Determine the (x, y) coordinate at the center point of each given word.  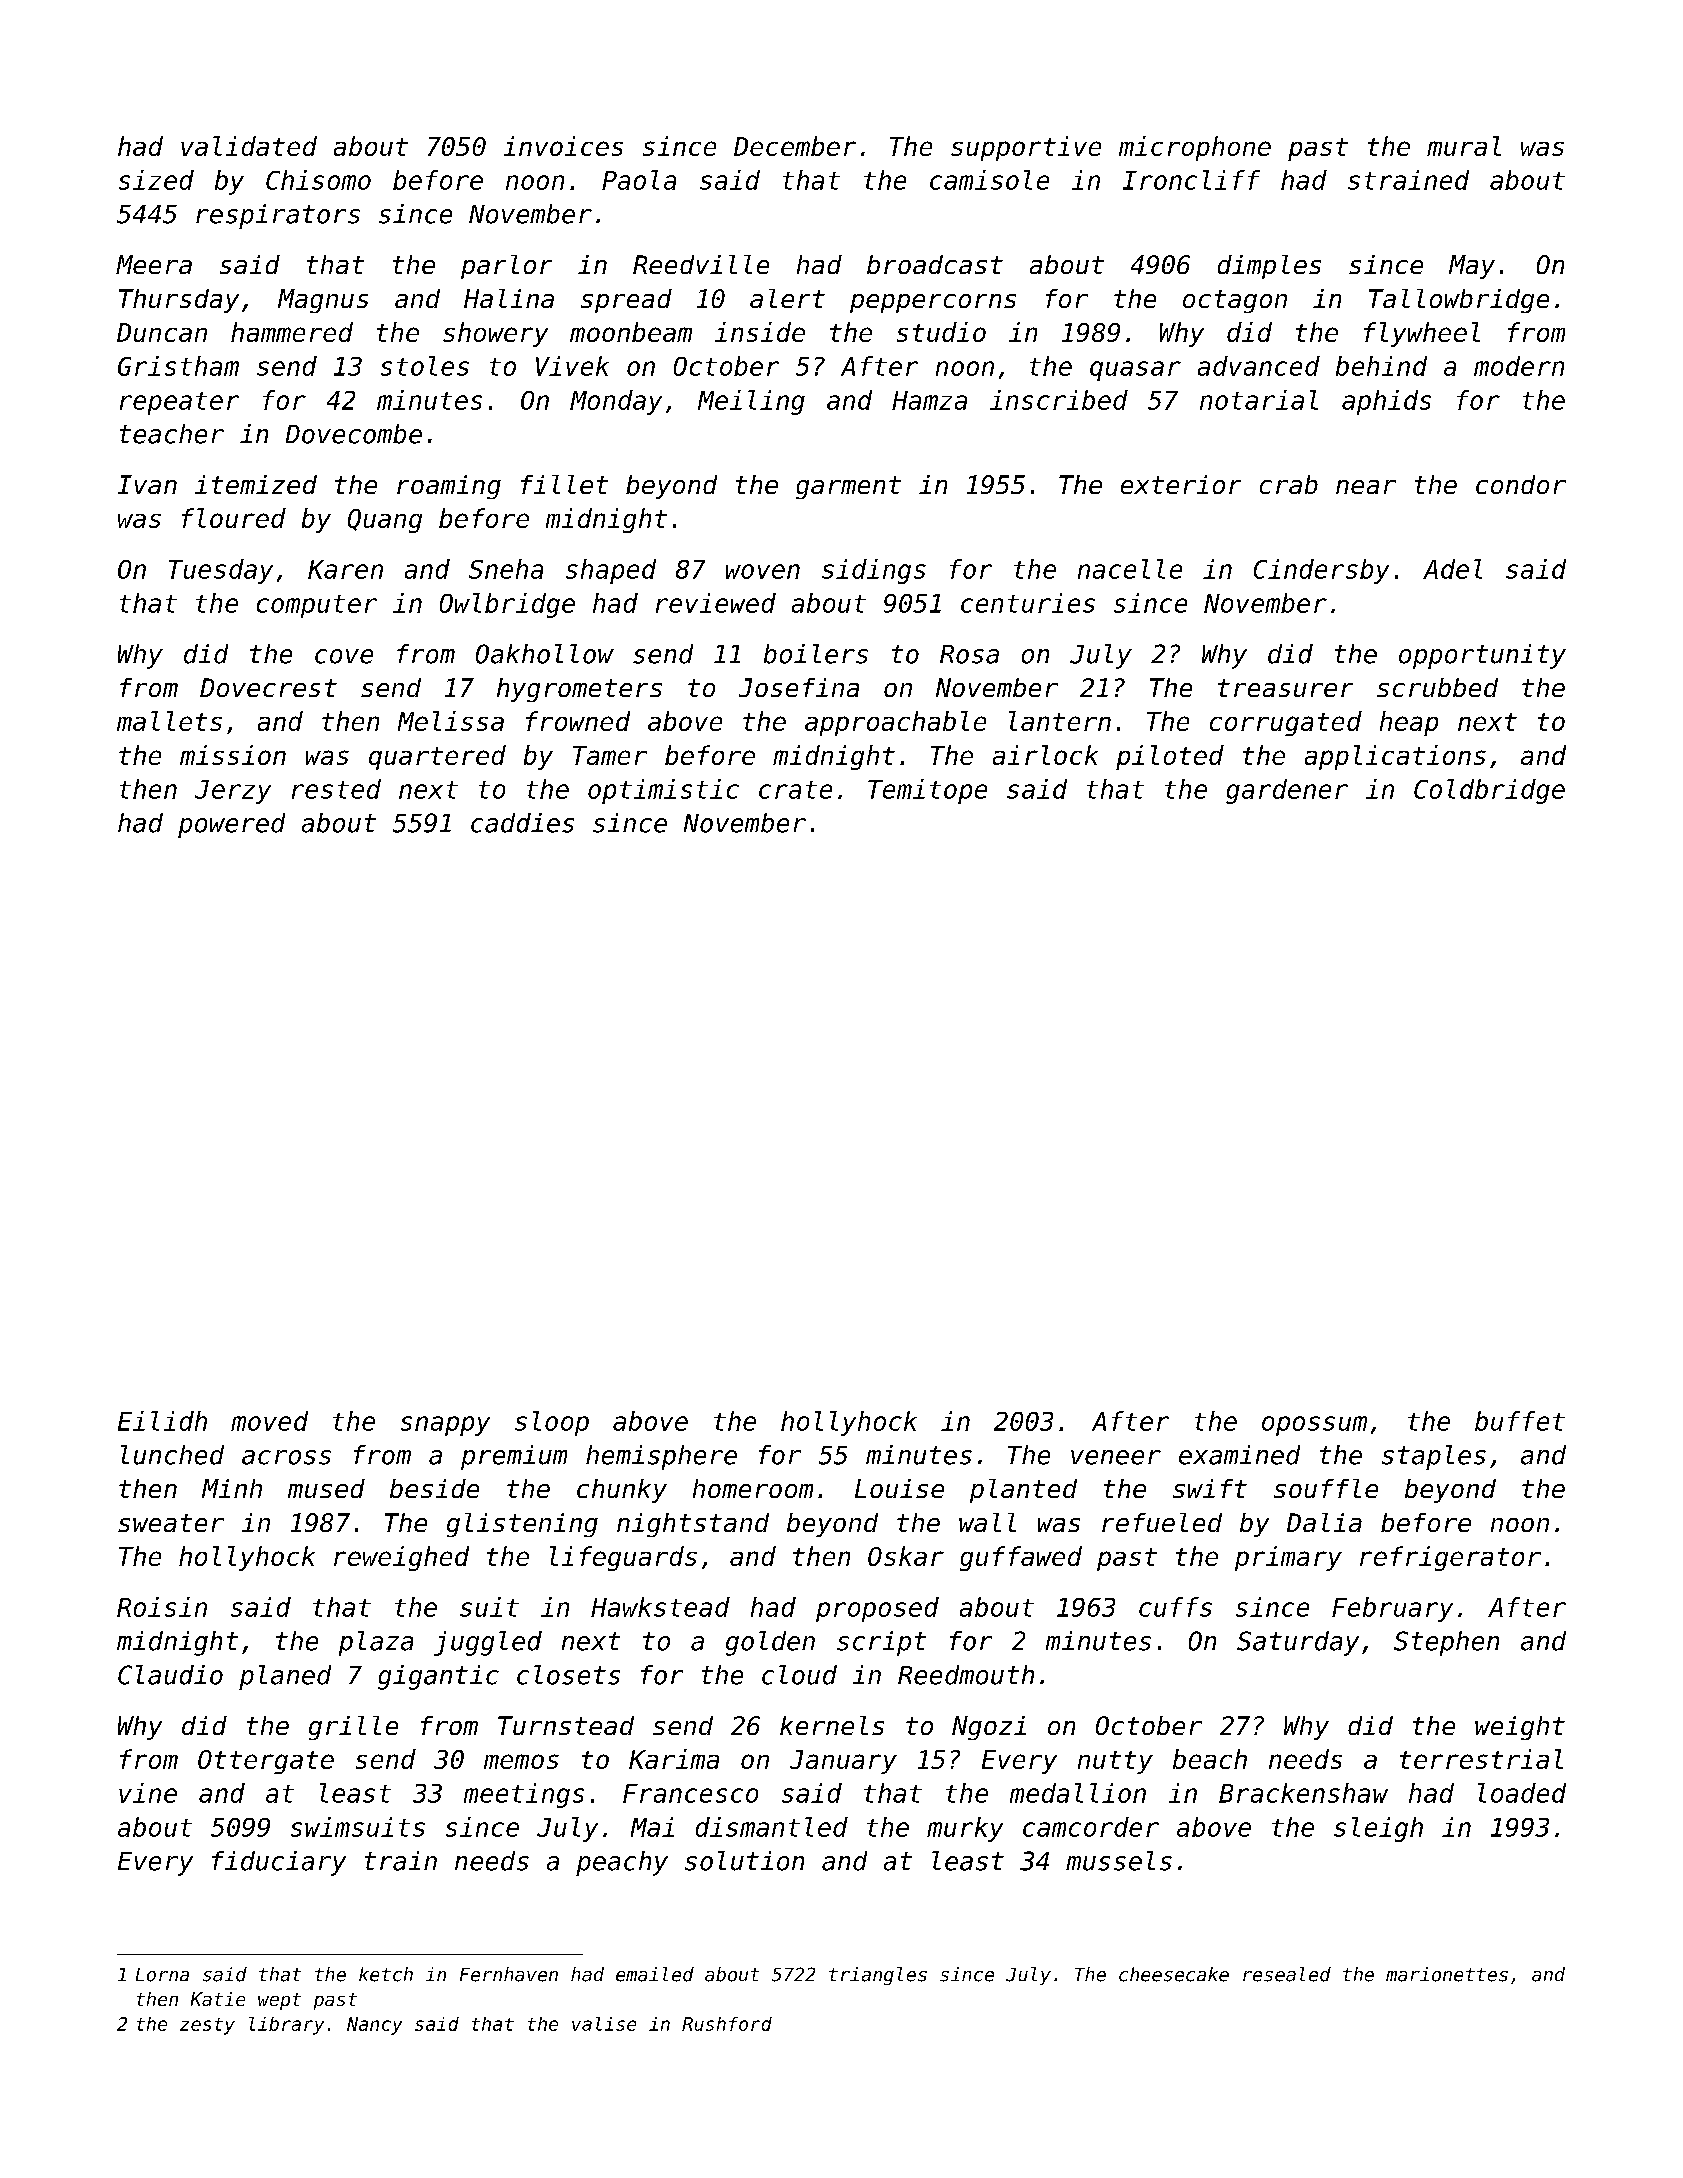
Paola (639, 180)
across (286, 1457)
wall (987, 1522)
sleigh (1378, 1829)
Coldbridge (1489, 791)
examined (1239, 1455)
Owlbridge (507, 605)
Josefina (799, 687)
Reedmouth (966, 1675)
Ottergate (266, 1762)
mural (1464, 146)
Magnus (323, 301)
